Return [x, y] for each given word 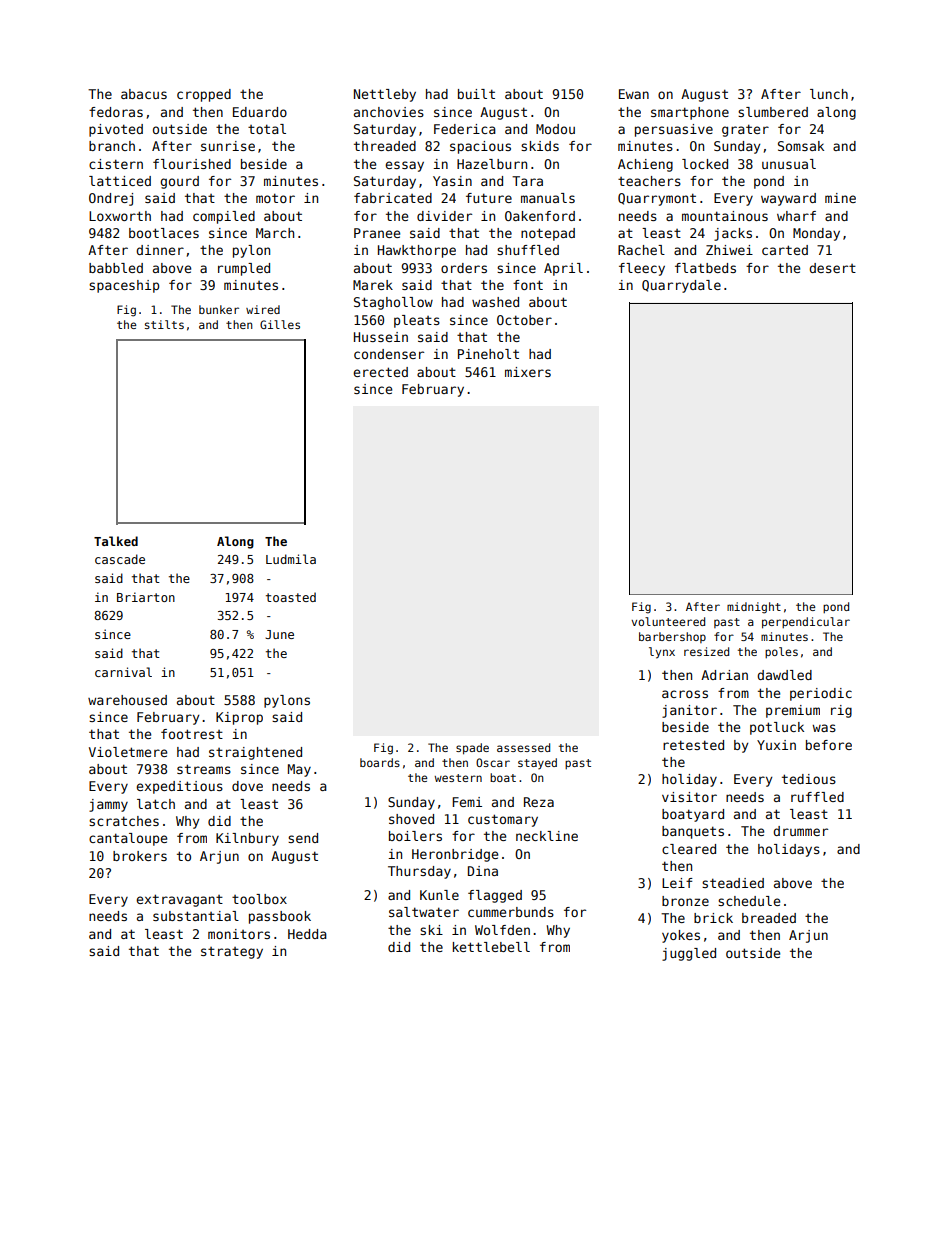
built [476, 94]
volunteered [668, 621]
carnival [123, 672]
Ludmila [291, 559]
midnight [754, 608]
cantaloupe [128, 839]
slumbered [773, 112]
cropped [204, 95]
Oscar [493, 762]
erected [380, 372]
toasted [291, 597]
